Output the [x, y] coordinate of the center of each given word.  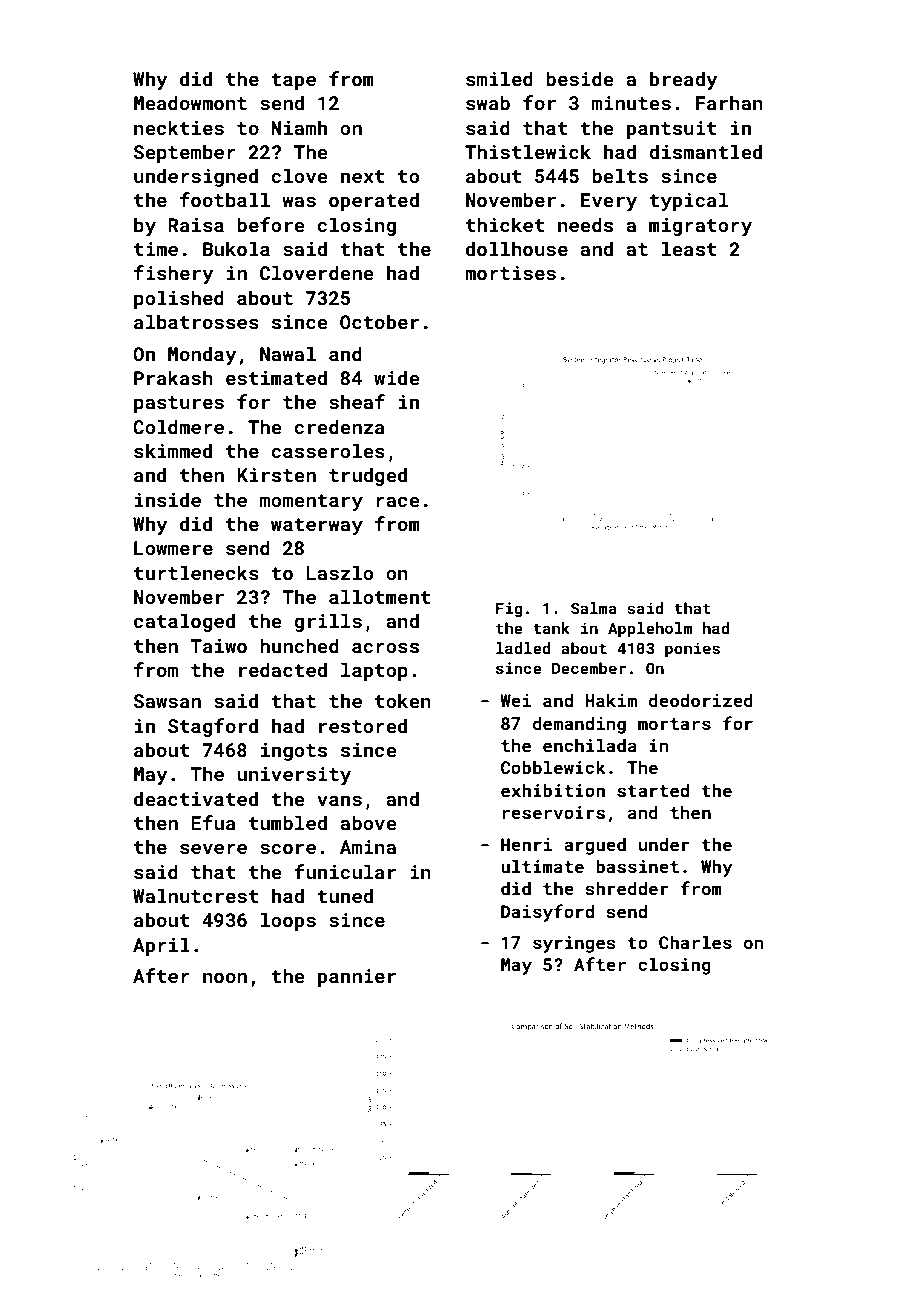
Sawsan [167, 701]
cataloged [184, 622]
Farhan [729, 102]
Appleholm [650, 629]
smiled [499, 78]
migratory [700, 227]
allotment [379, 596]
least [689, 248]
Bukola [236, 248]
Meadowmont [190, 102]
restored [363, 725]
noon [225, 977]
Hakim [611, 700]
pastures [179, 404]
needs [585, 224]
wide [397, 377]
